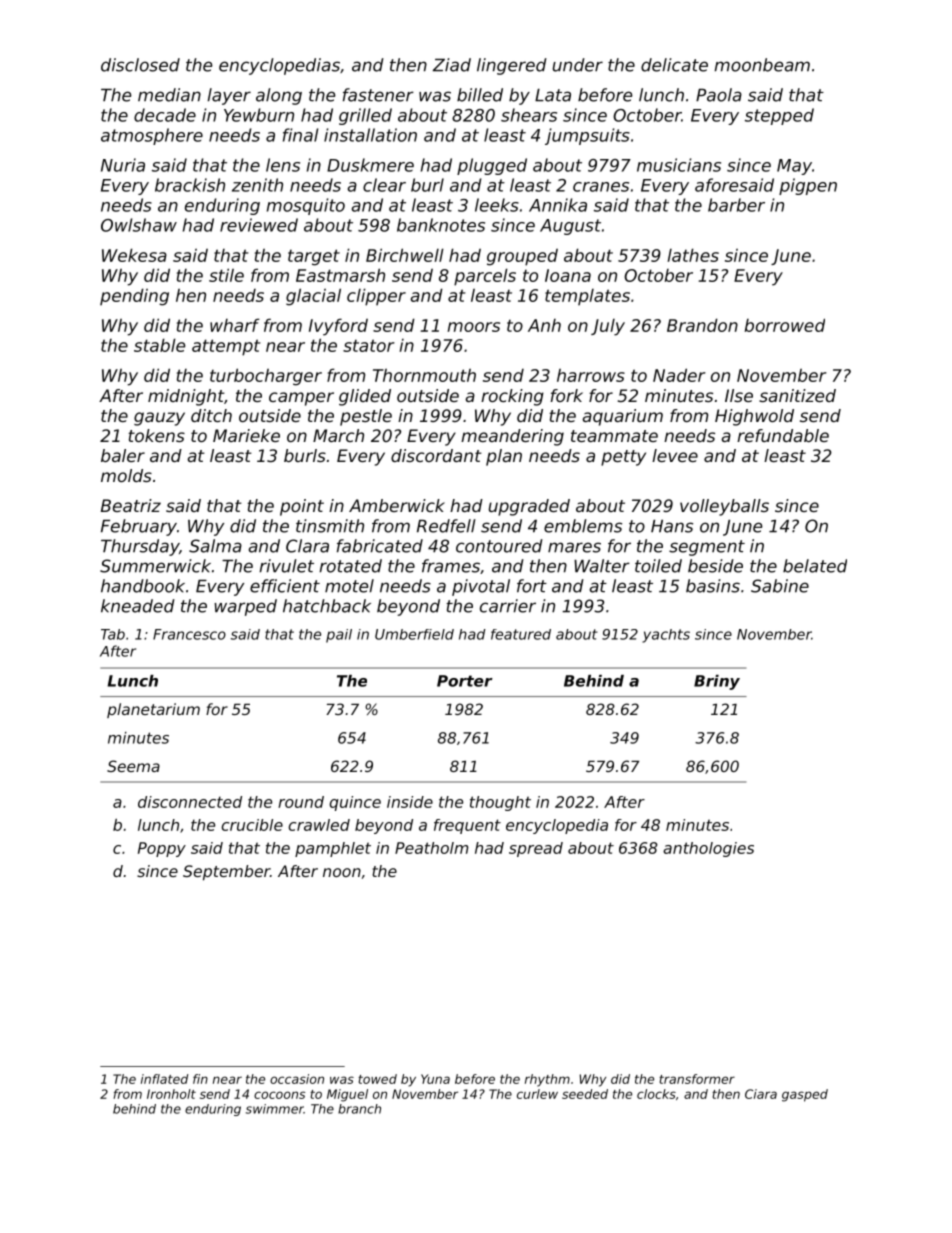 The width and height of the screenshot is (952, 1233). I want to click on Porter, so click(465, 681).
